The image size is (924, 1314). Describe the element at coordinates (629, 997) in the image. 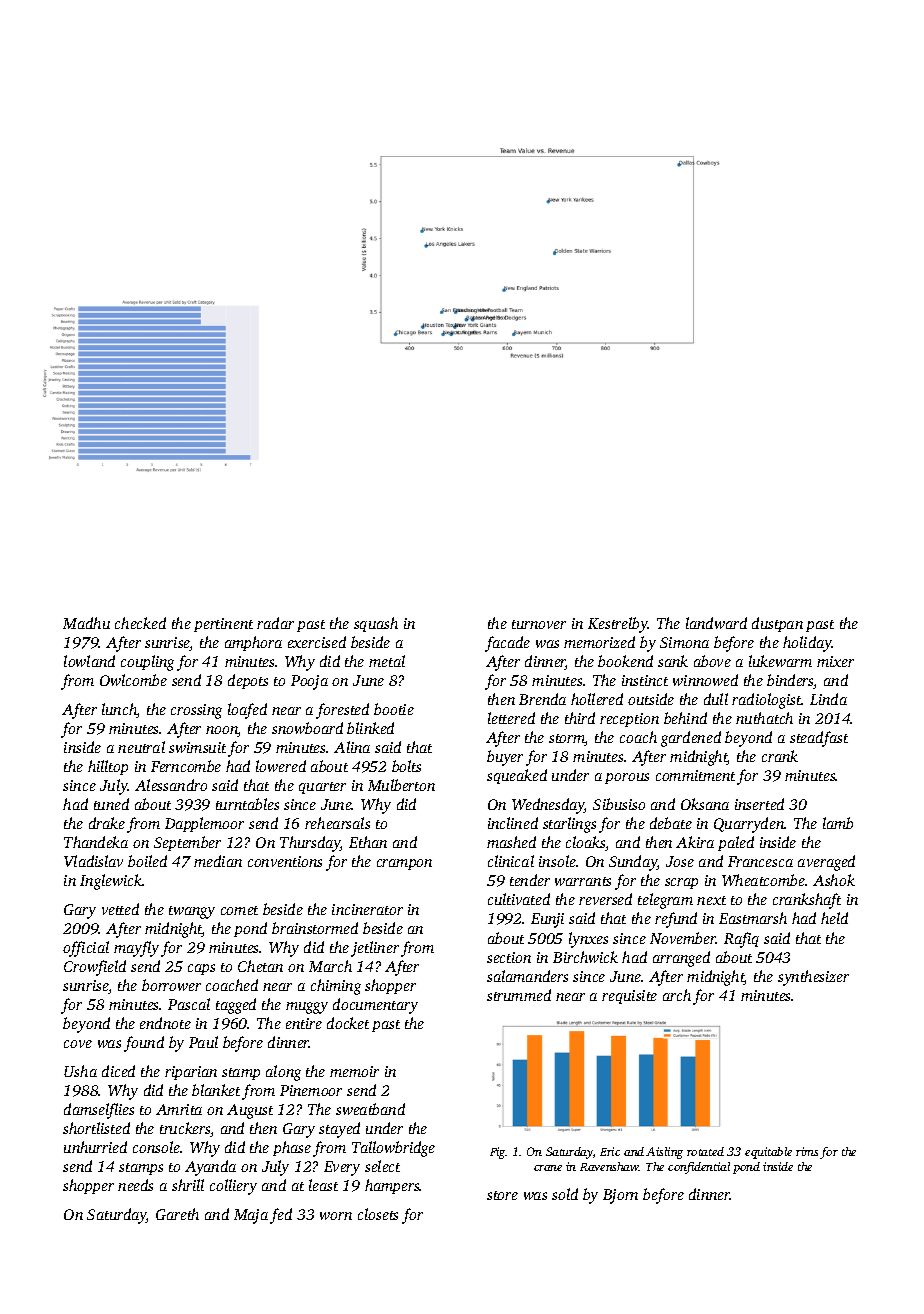

I see `requisite` at that location.
